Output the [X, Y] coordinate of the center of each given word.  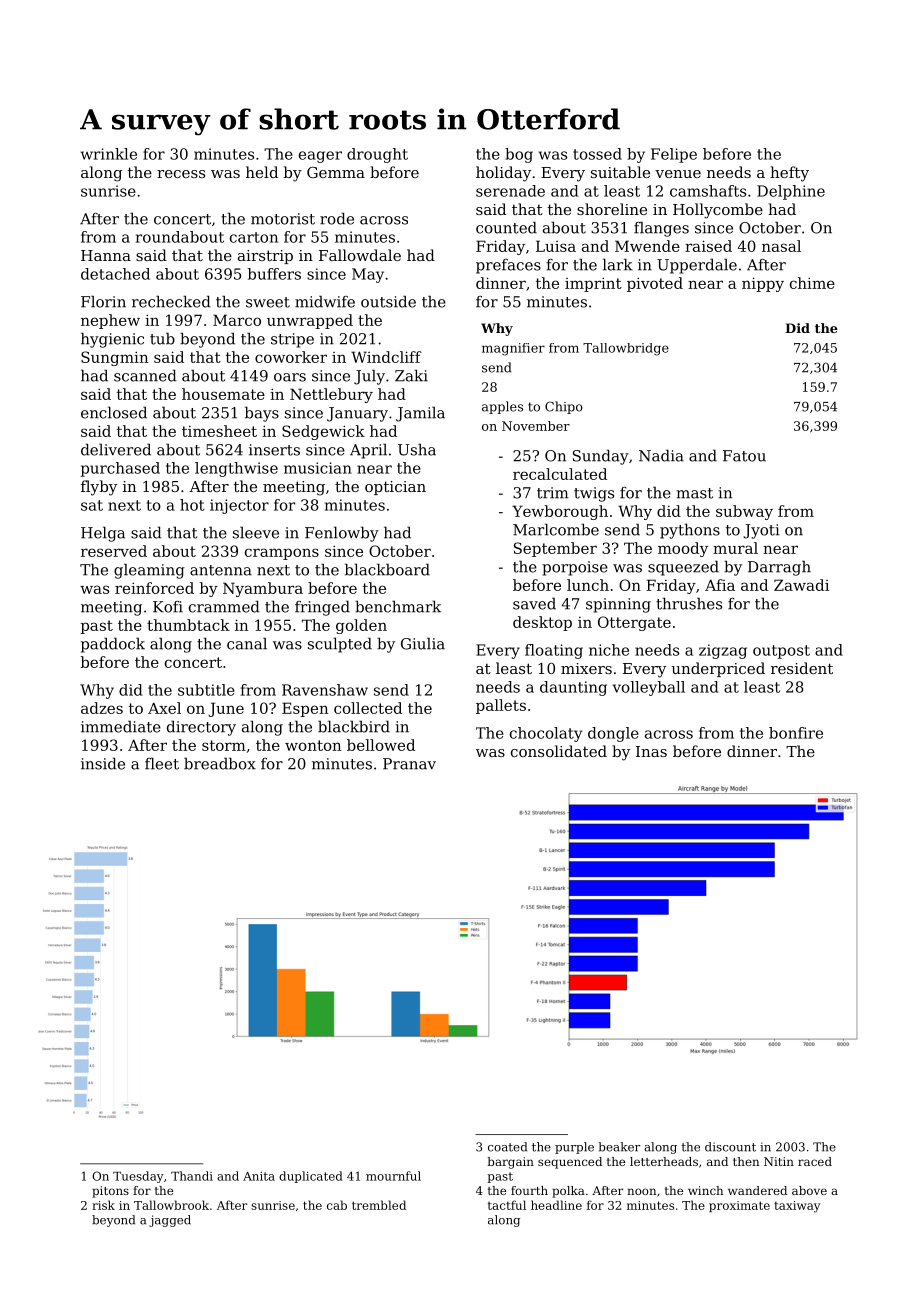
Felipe [674, 155]
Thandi [192, 1176]
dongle [613, 734]
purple [574, 1148]
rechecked [171, 301]
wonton [313, 745]
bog [519, 155]
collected [368, 708]
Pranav [409, 764]
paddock [113, 645]
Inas [651, 751]
